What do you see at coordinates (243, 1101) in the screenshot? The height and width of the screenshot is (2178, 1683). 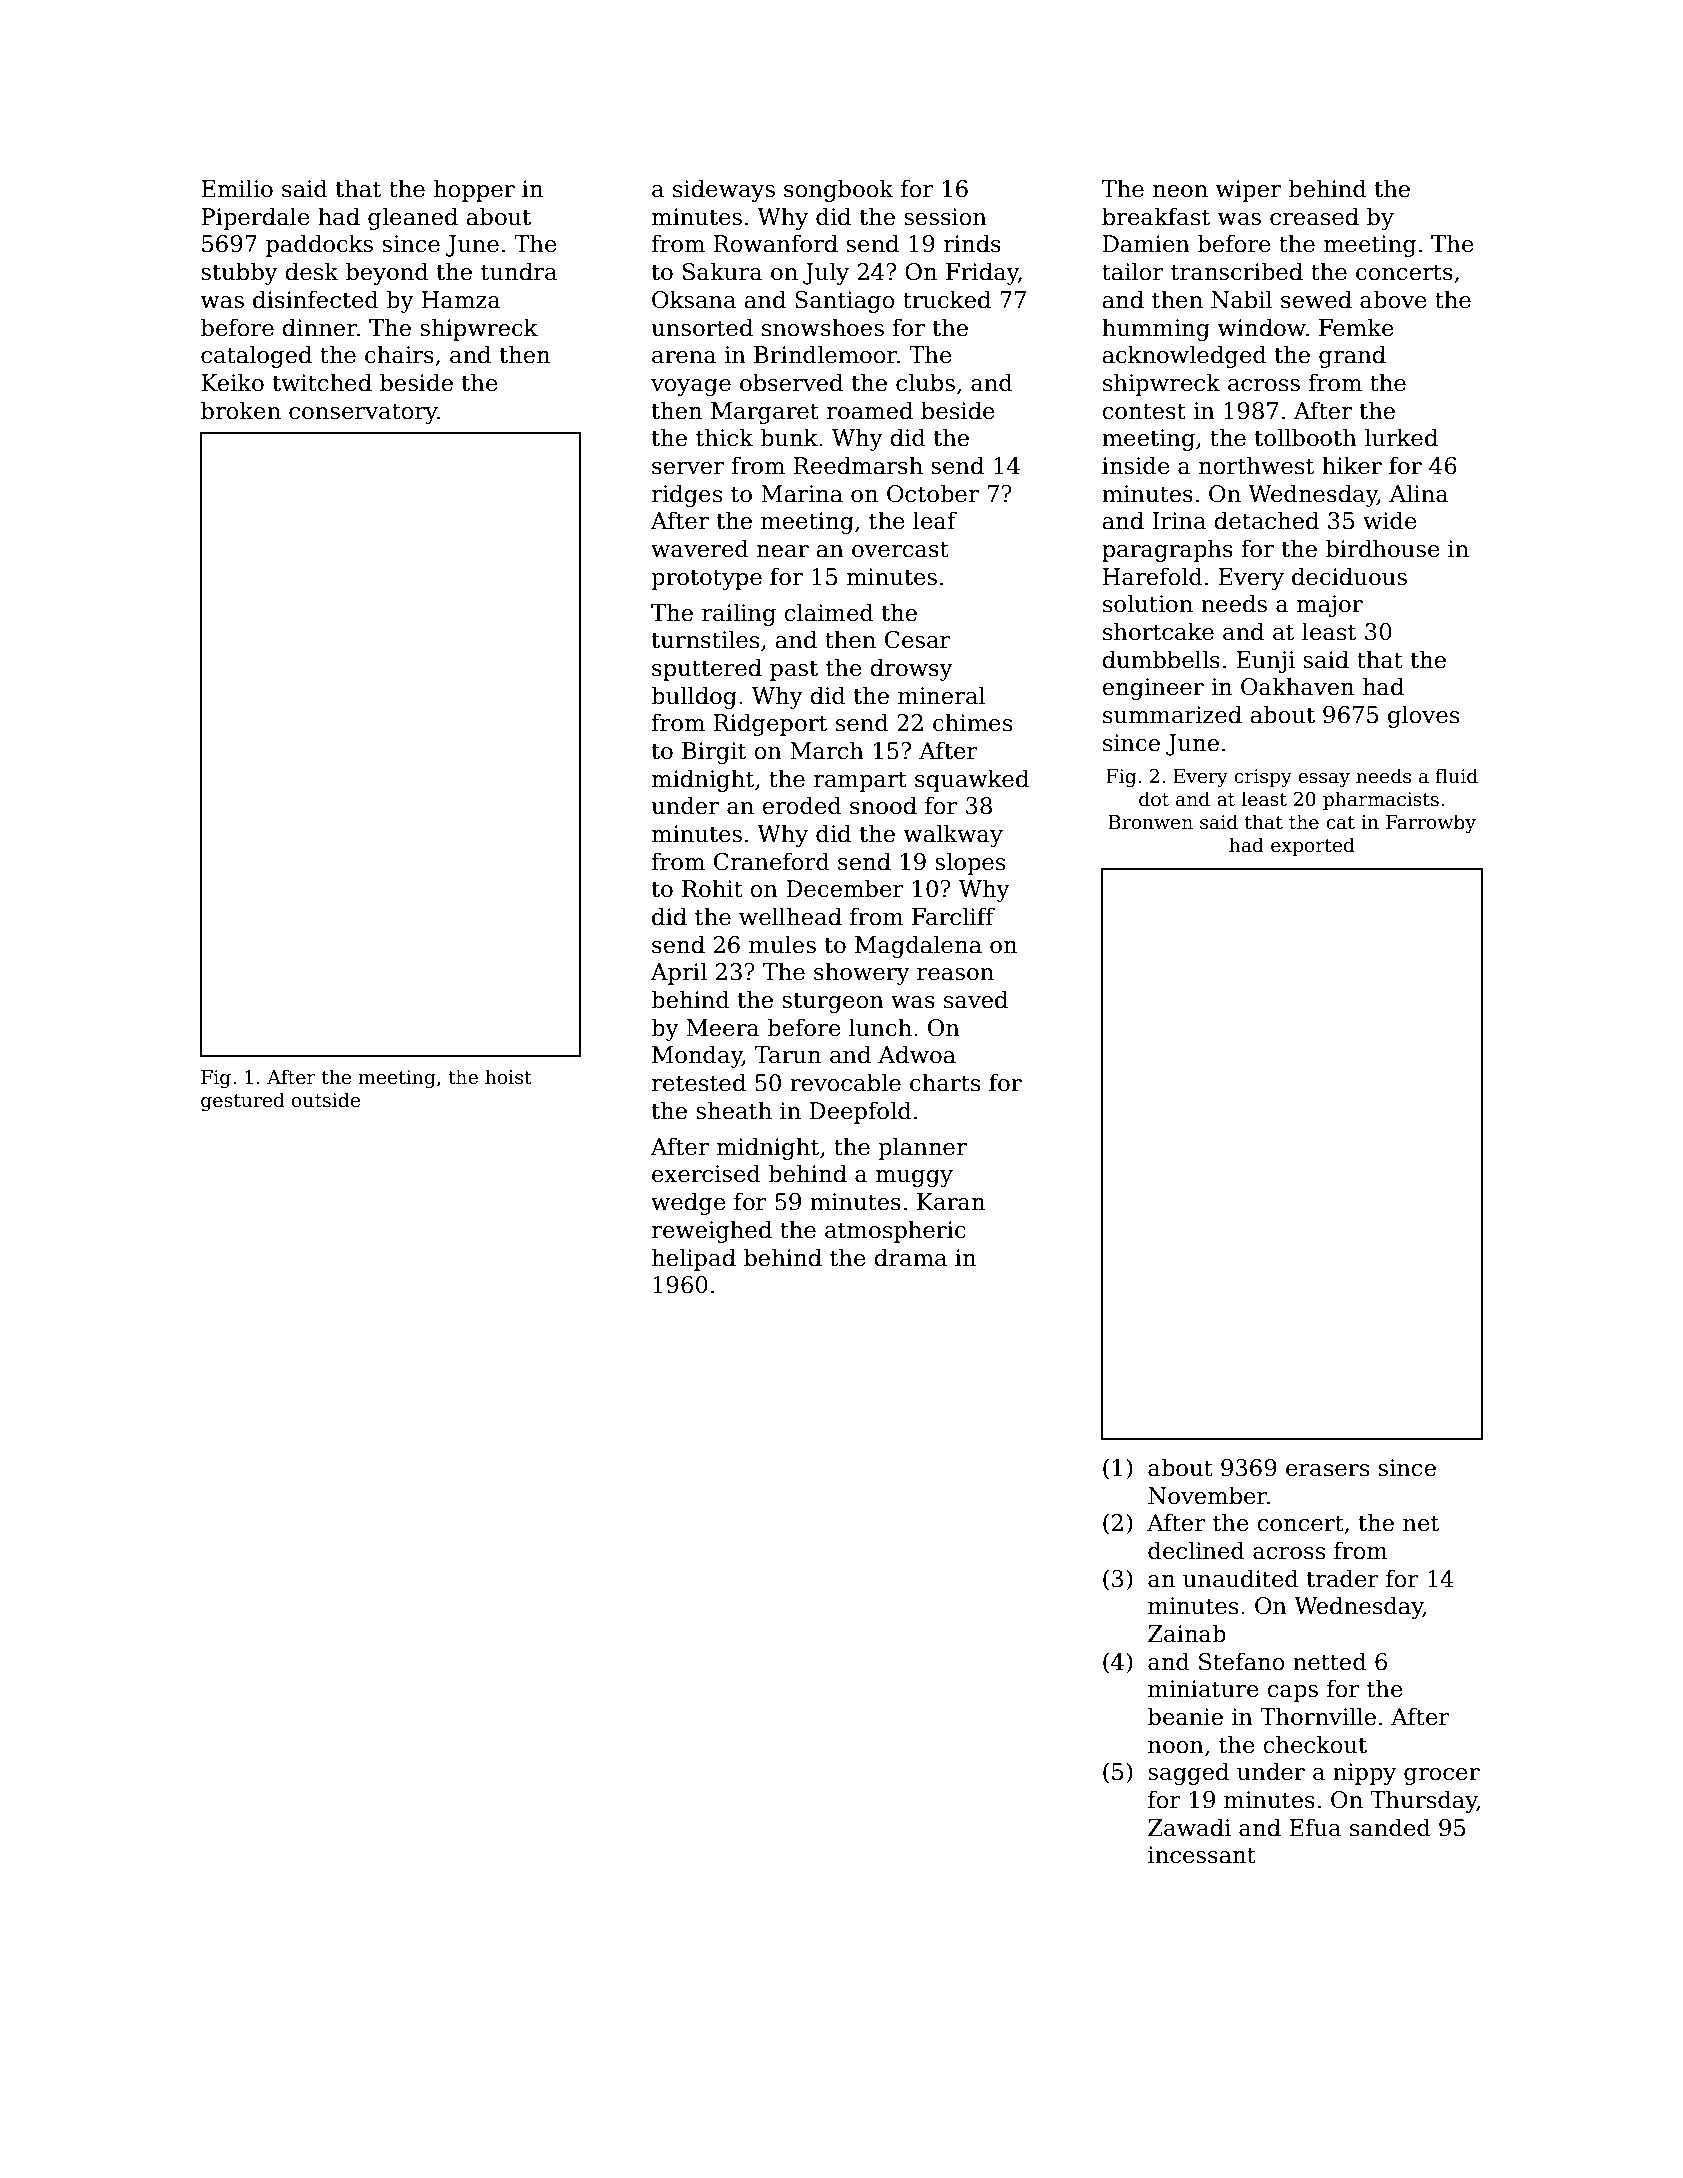 I see `gestured` at bounding box center [243, 1101].
